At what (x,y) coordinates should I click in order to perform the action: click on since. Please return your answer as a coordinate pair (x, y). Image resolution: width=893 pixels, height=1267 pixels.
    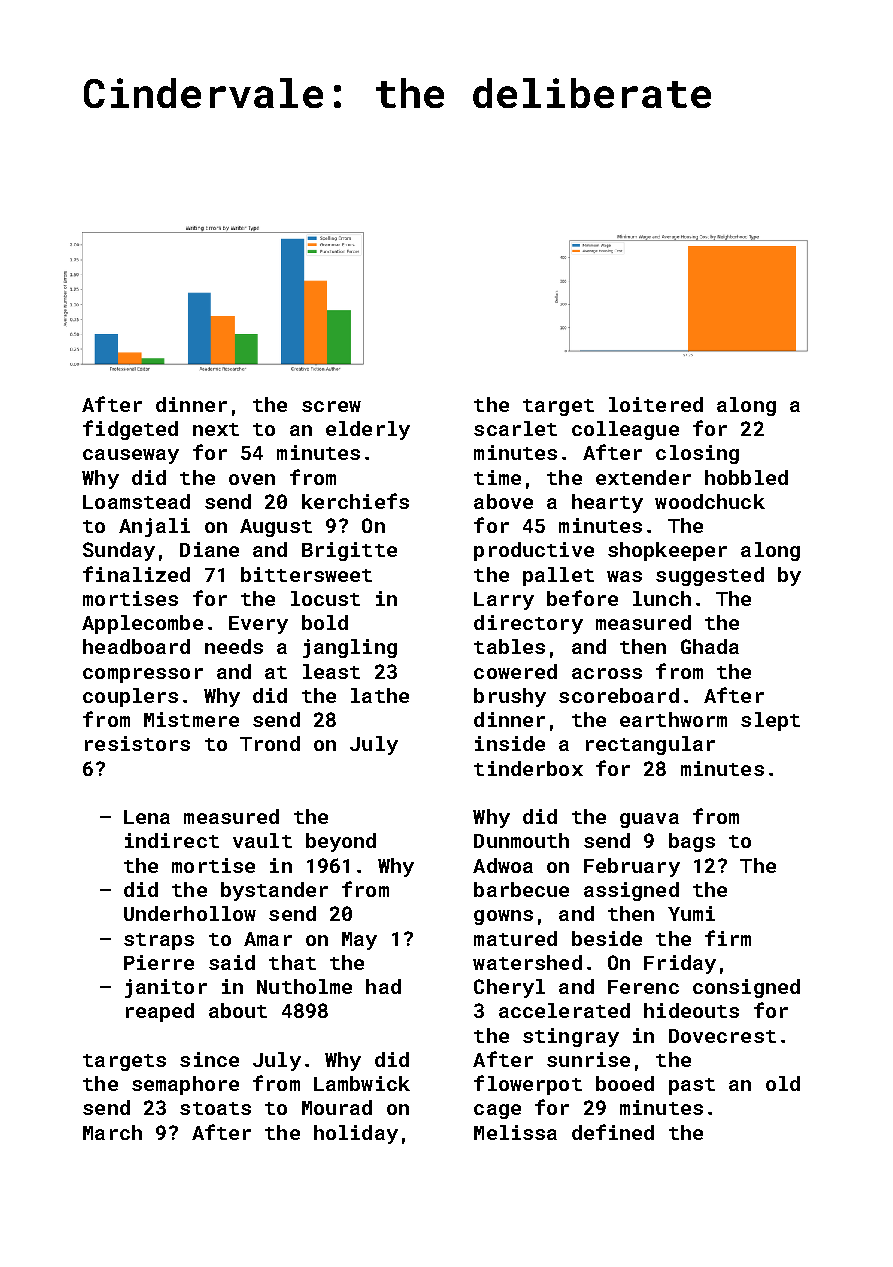
    Looking at the image, I should click on (209, 1059).
